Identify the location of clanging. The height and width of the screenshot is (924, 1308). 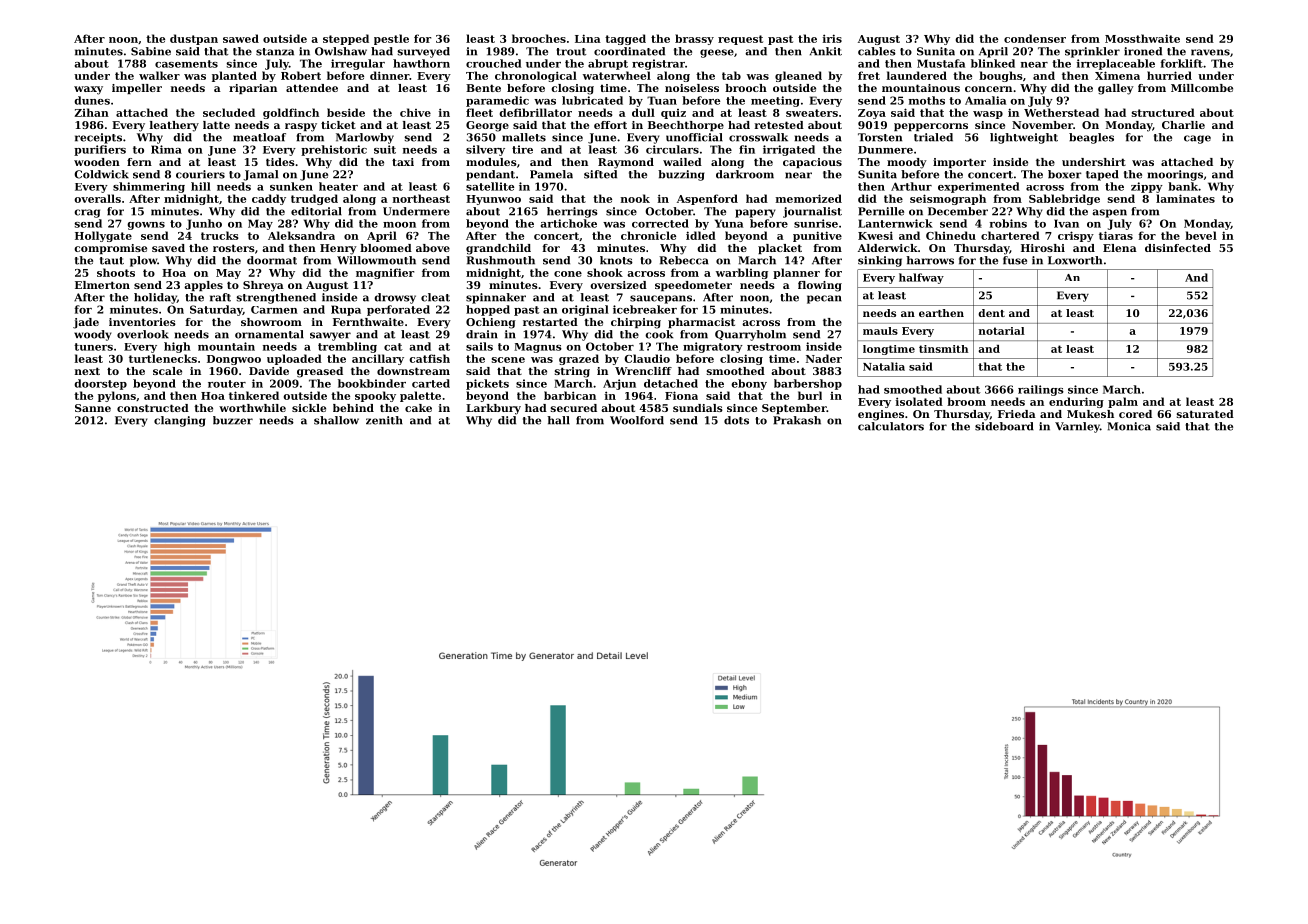
(179, 421).
